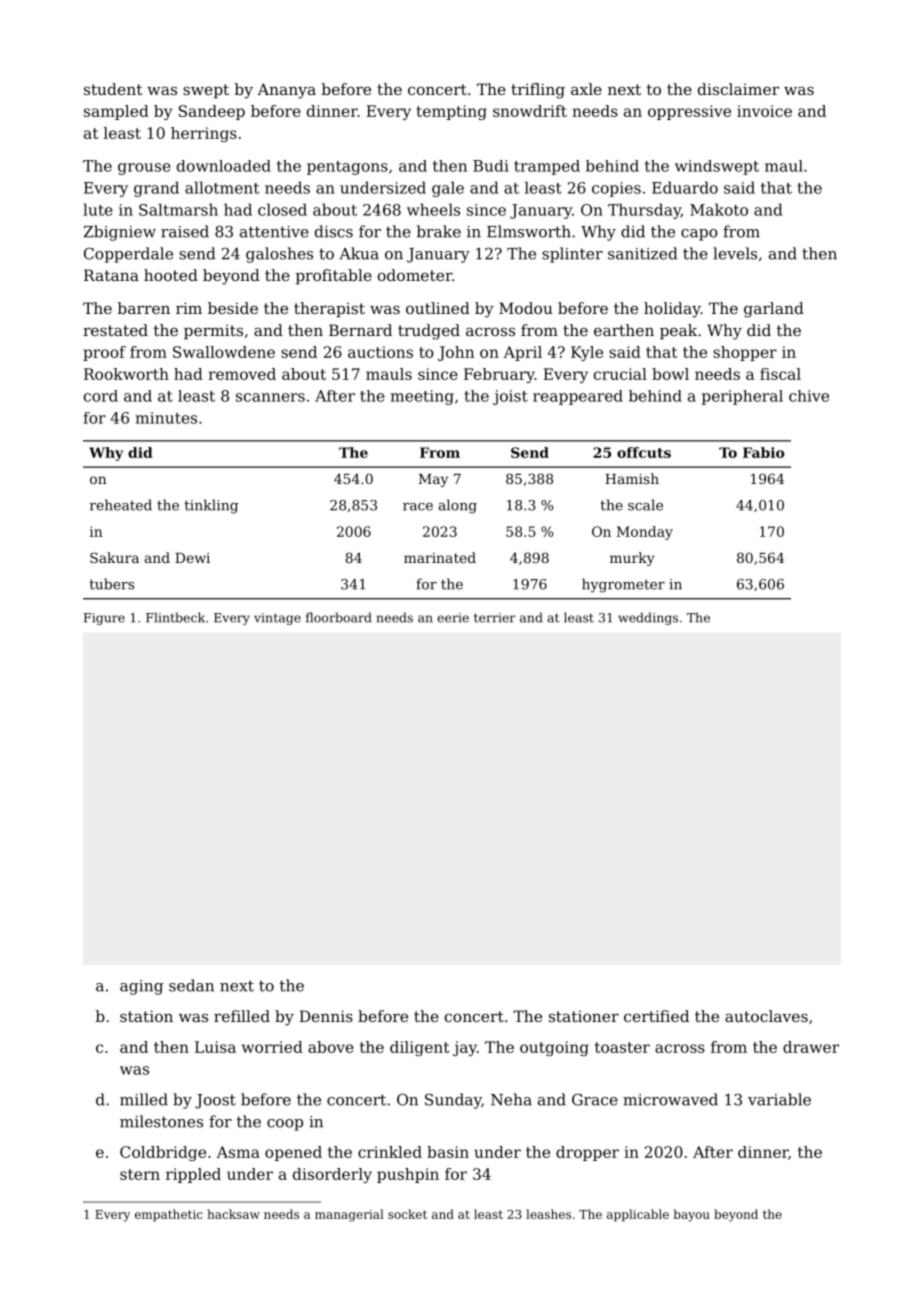 This page has width=924, height=1308. What do you see at coordinates (113, 89) in the page?
I see `student` at bounding box center [113, 89].
